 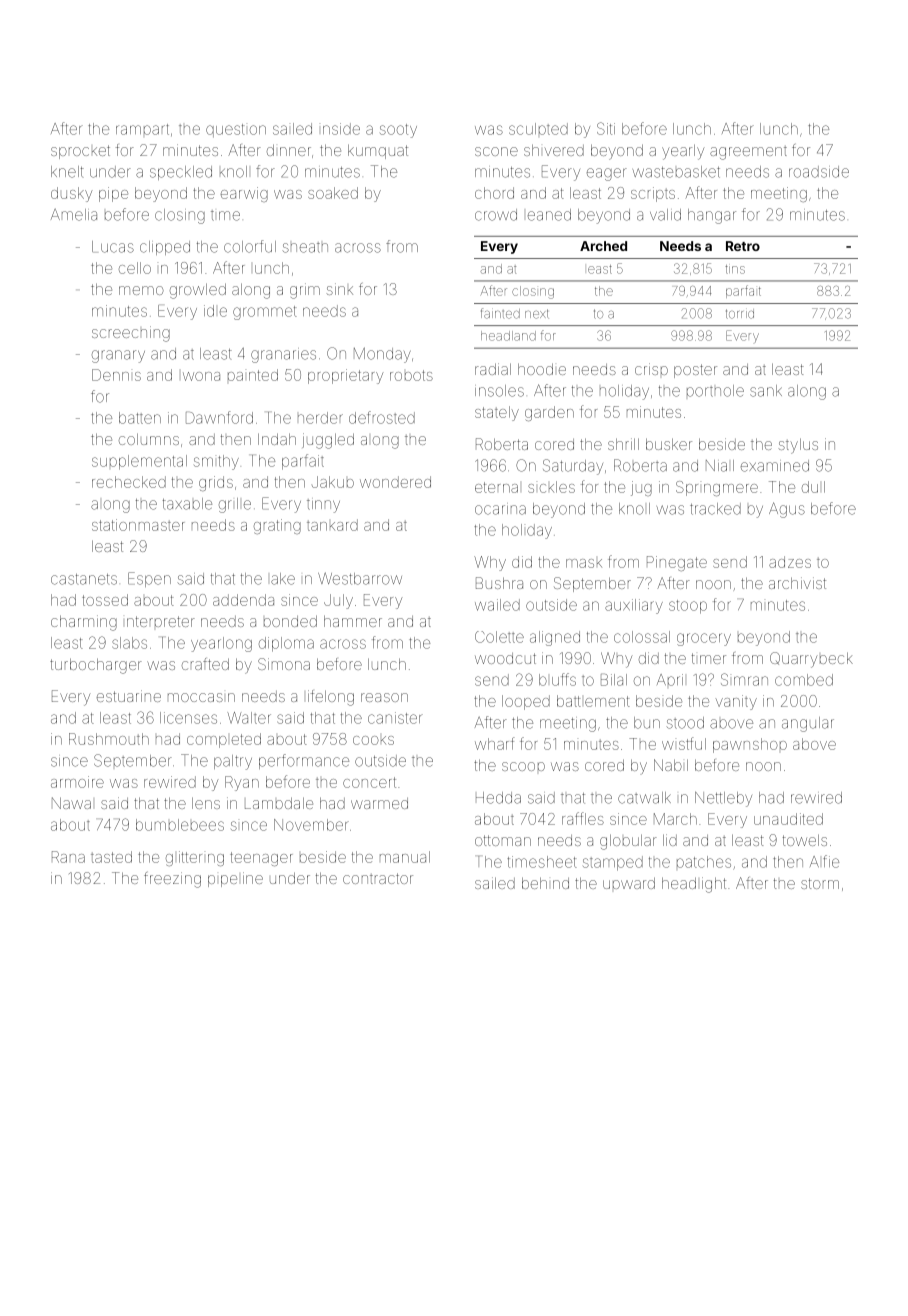 What do you see at coordinates (695, 371) in the document?
I see `poster` at bounding box center [695, 371].
